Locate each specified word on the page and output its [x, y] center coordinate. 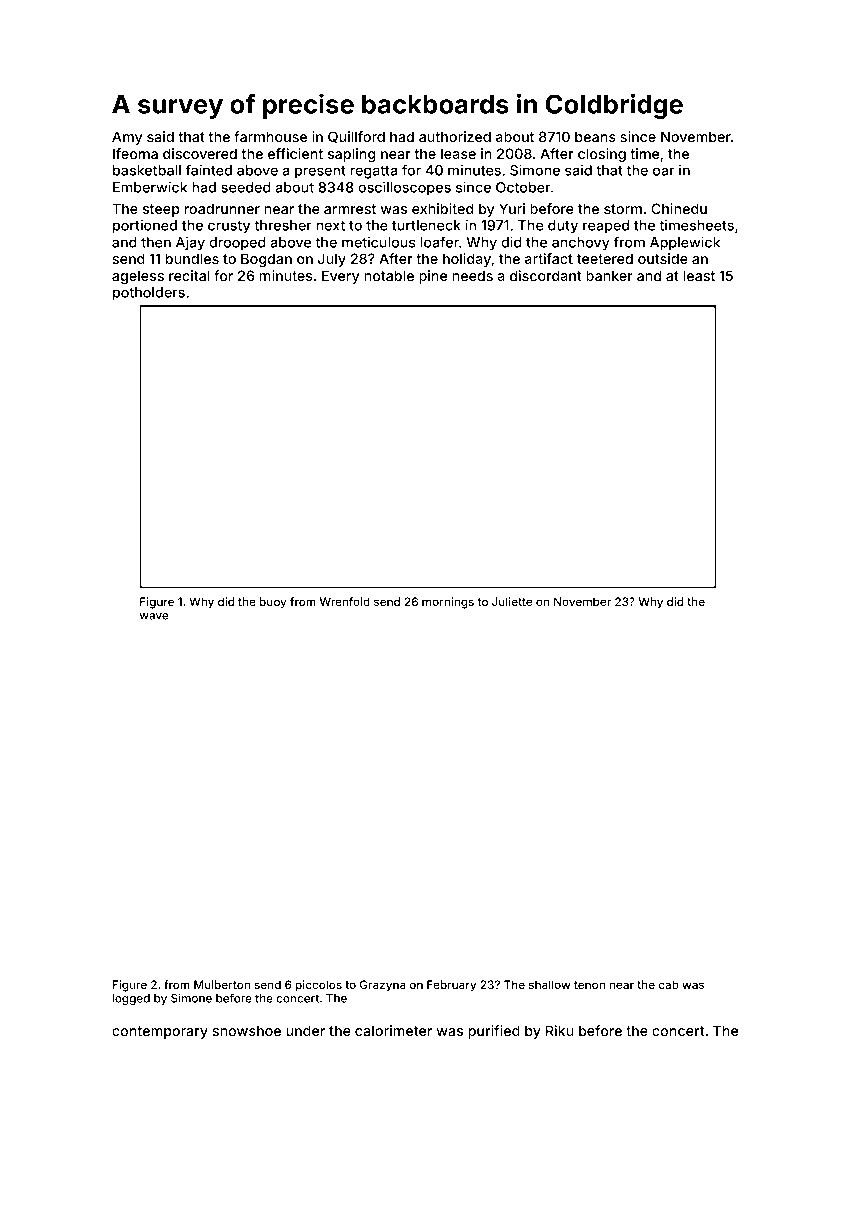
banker [609, 275]
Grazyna [383, 986]
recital [189, 275]
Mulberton [222, 984]
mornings [448, 603]
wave [153, 616]
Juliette [512, 601]
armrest [350, 209]
